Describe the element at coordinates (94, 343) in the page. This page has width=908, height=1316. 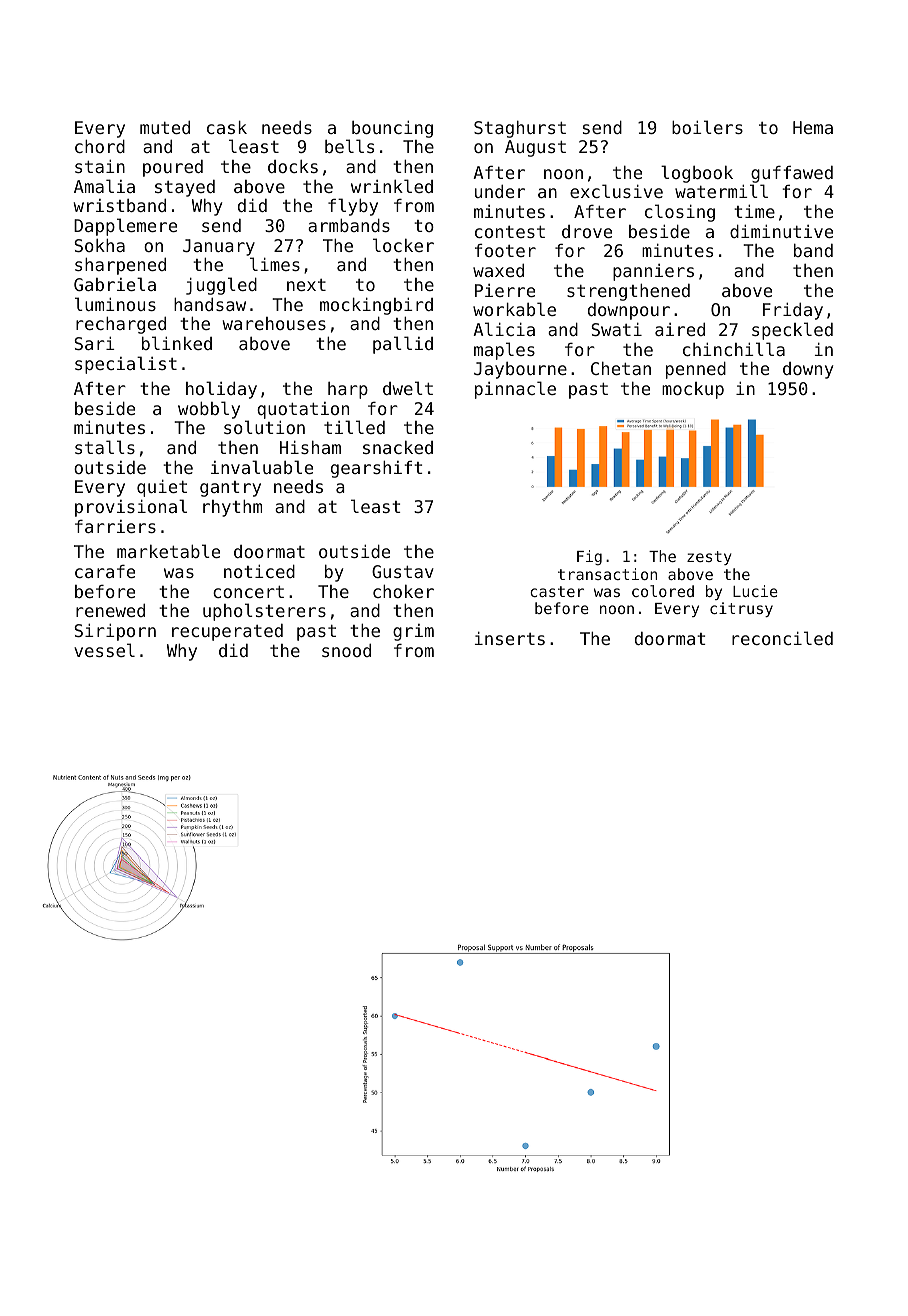
I see `Sari` at that location.
